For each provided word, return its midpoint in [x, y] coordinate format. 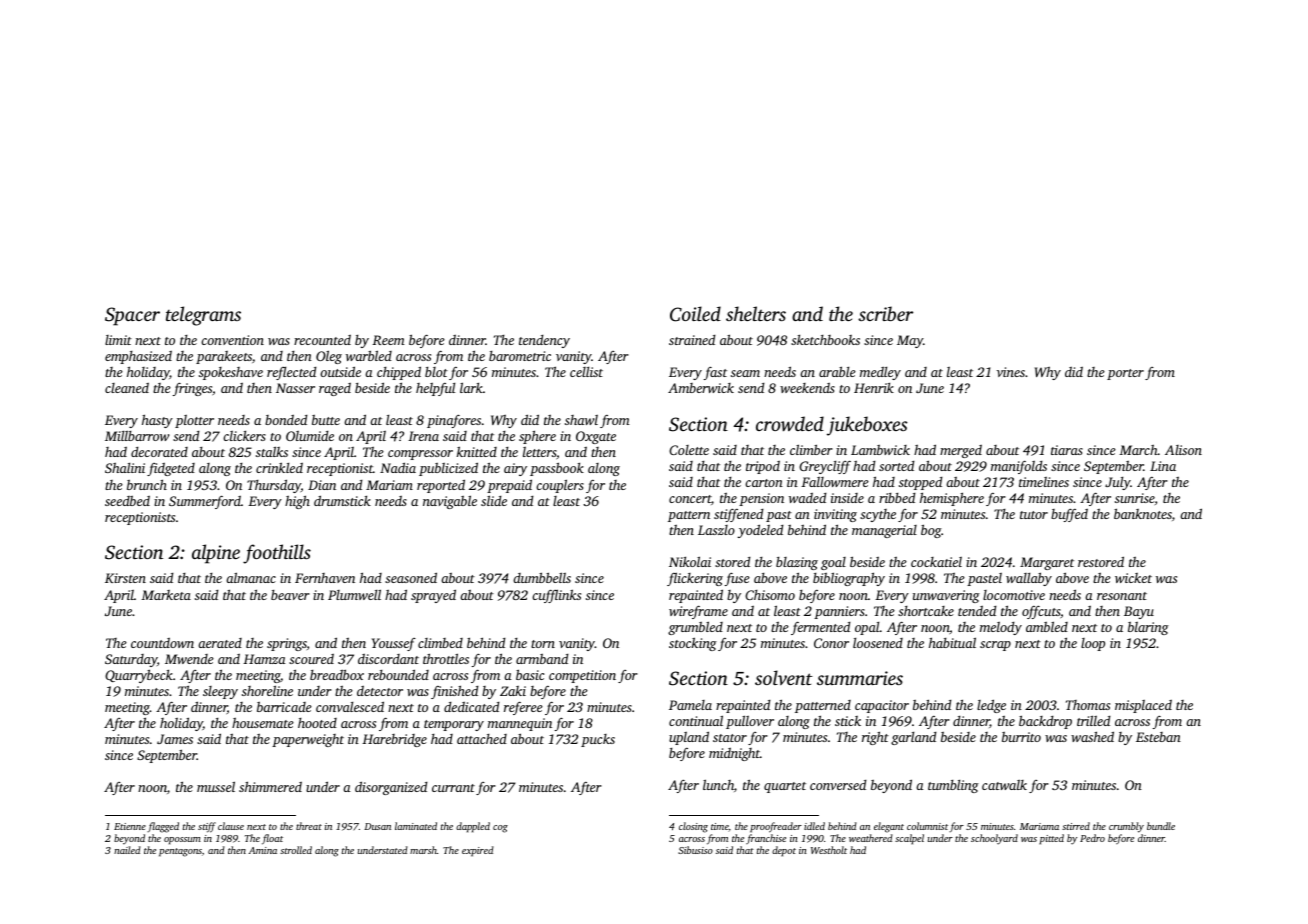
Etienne [130, 826]
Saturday [131, 660]
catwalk [1004, 785]
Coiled [695, 314]
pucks [598, 740]
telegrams [203, 316]
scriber [885, 313]
